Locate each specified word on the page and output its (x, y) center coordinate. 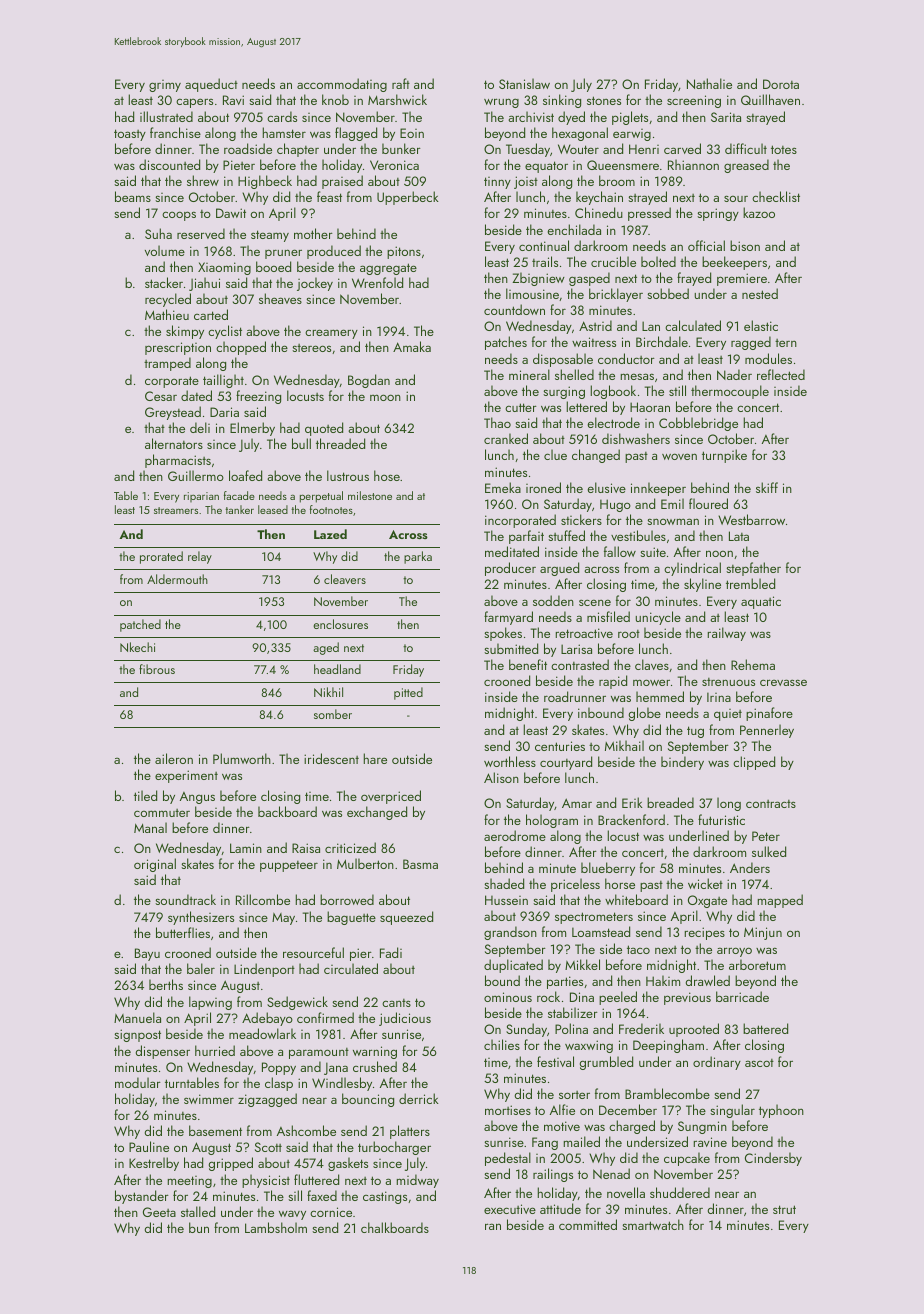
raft (401, 83)
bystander (142, 1197)
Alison (501, 777)
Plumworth (242, 758)
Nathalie (709, 83)
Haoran (650, 407)
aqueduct (211, 85)
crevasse (783, 682)
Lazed (330, 534)
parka (418, 557)
